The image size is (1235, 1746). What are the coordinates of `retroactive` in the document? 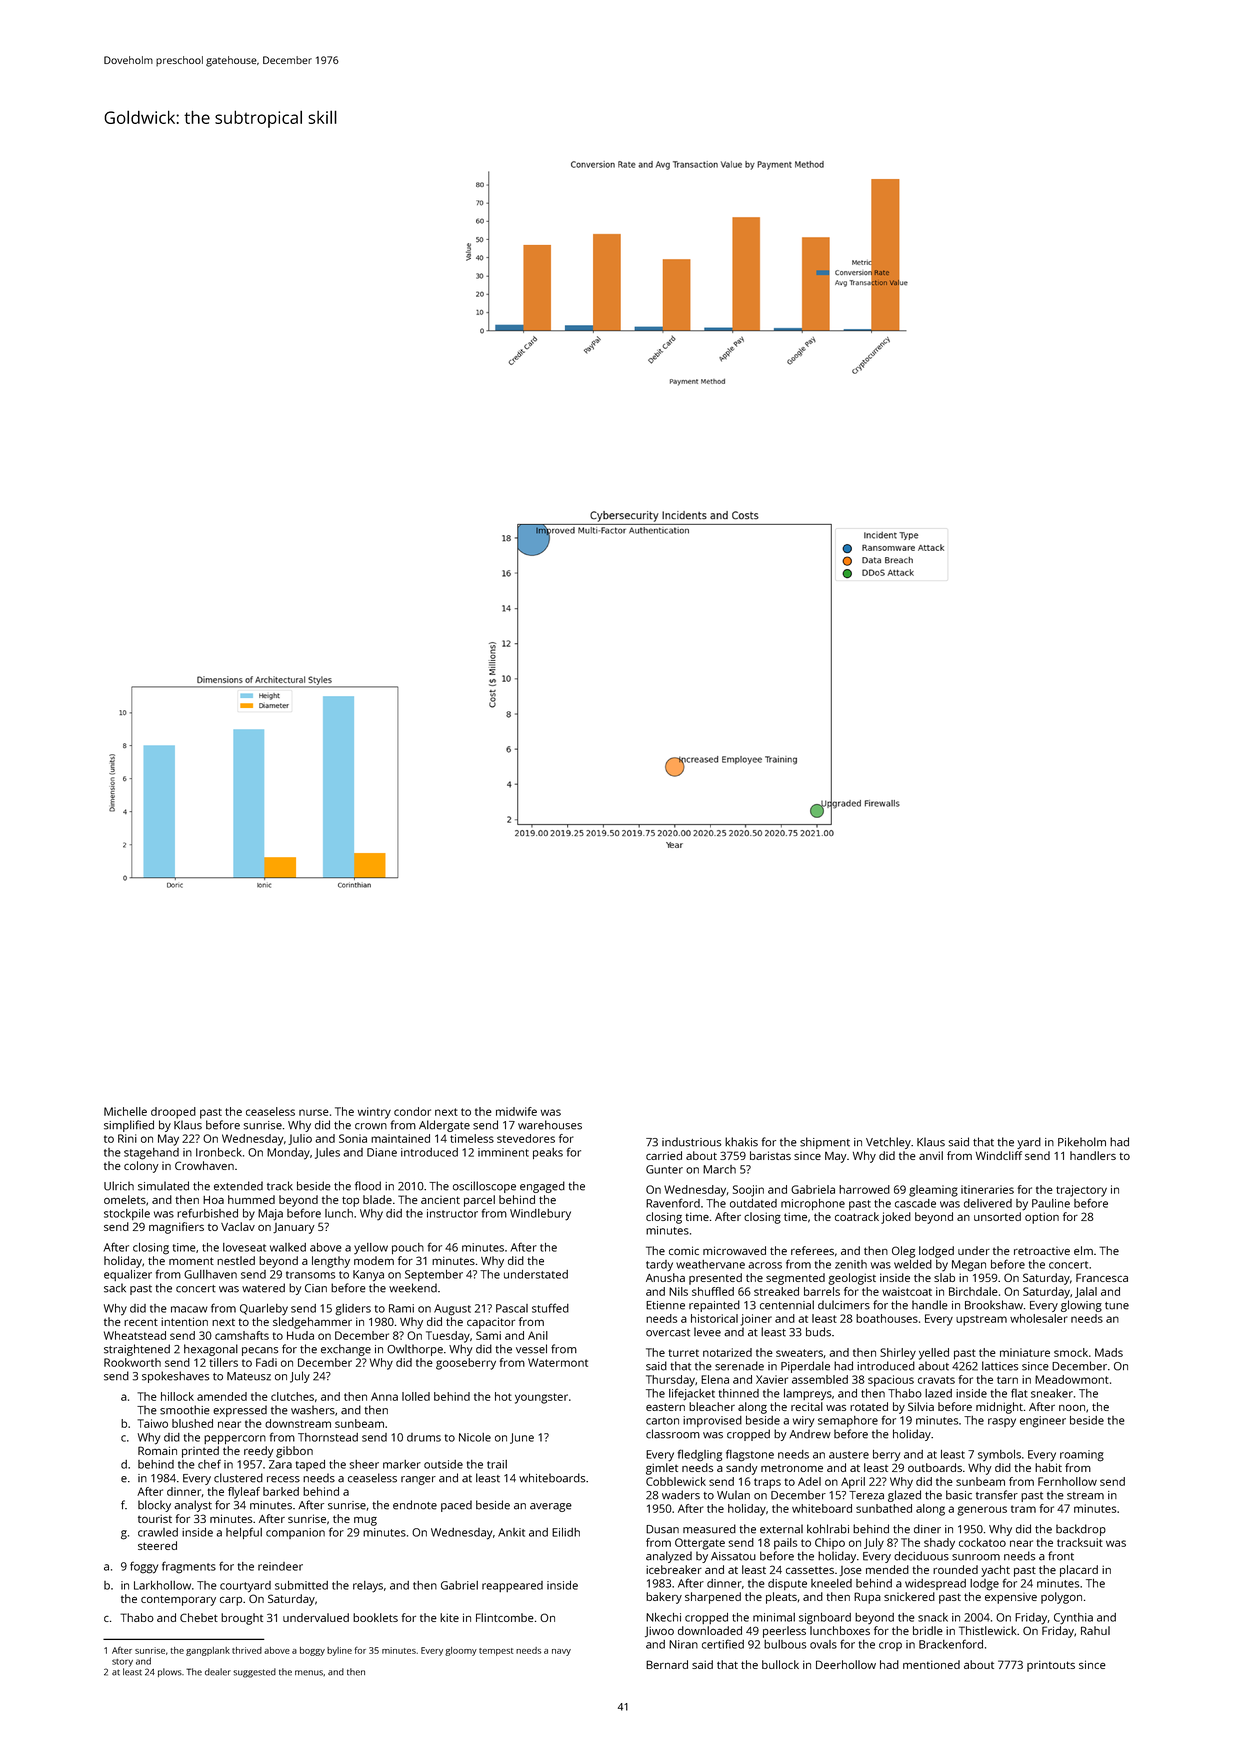 It's located at (1042, 1251).
